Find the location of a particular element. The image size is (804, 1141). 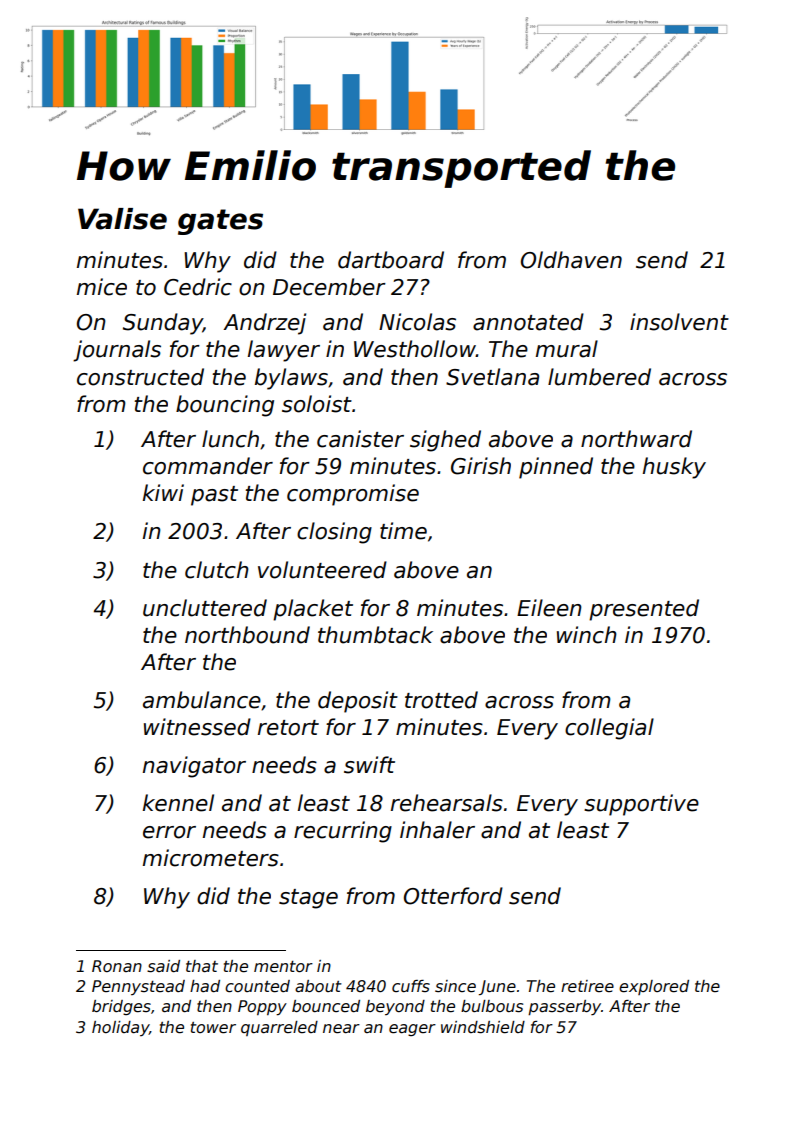

explored is located at coordinates (654, 987).
